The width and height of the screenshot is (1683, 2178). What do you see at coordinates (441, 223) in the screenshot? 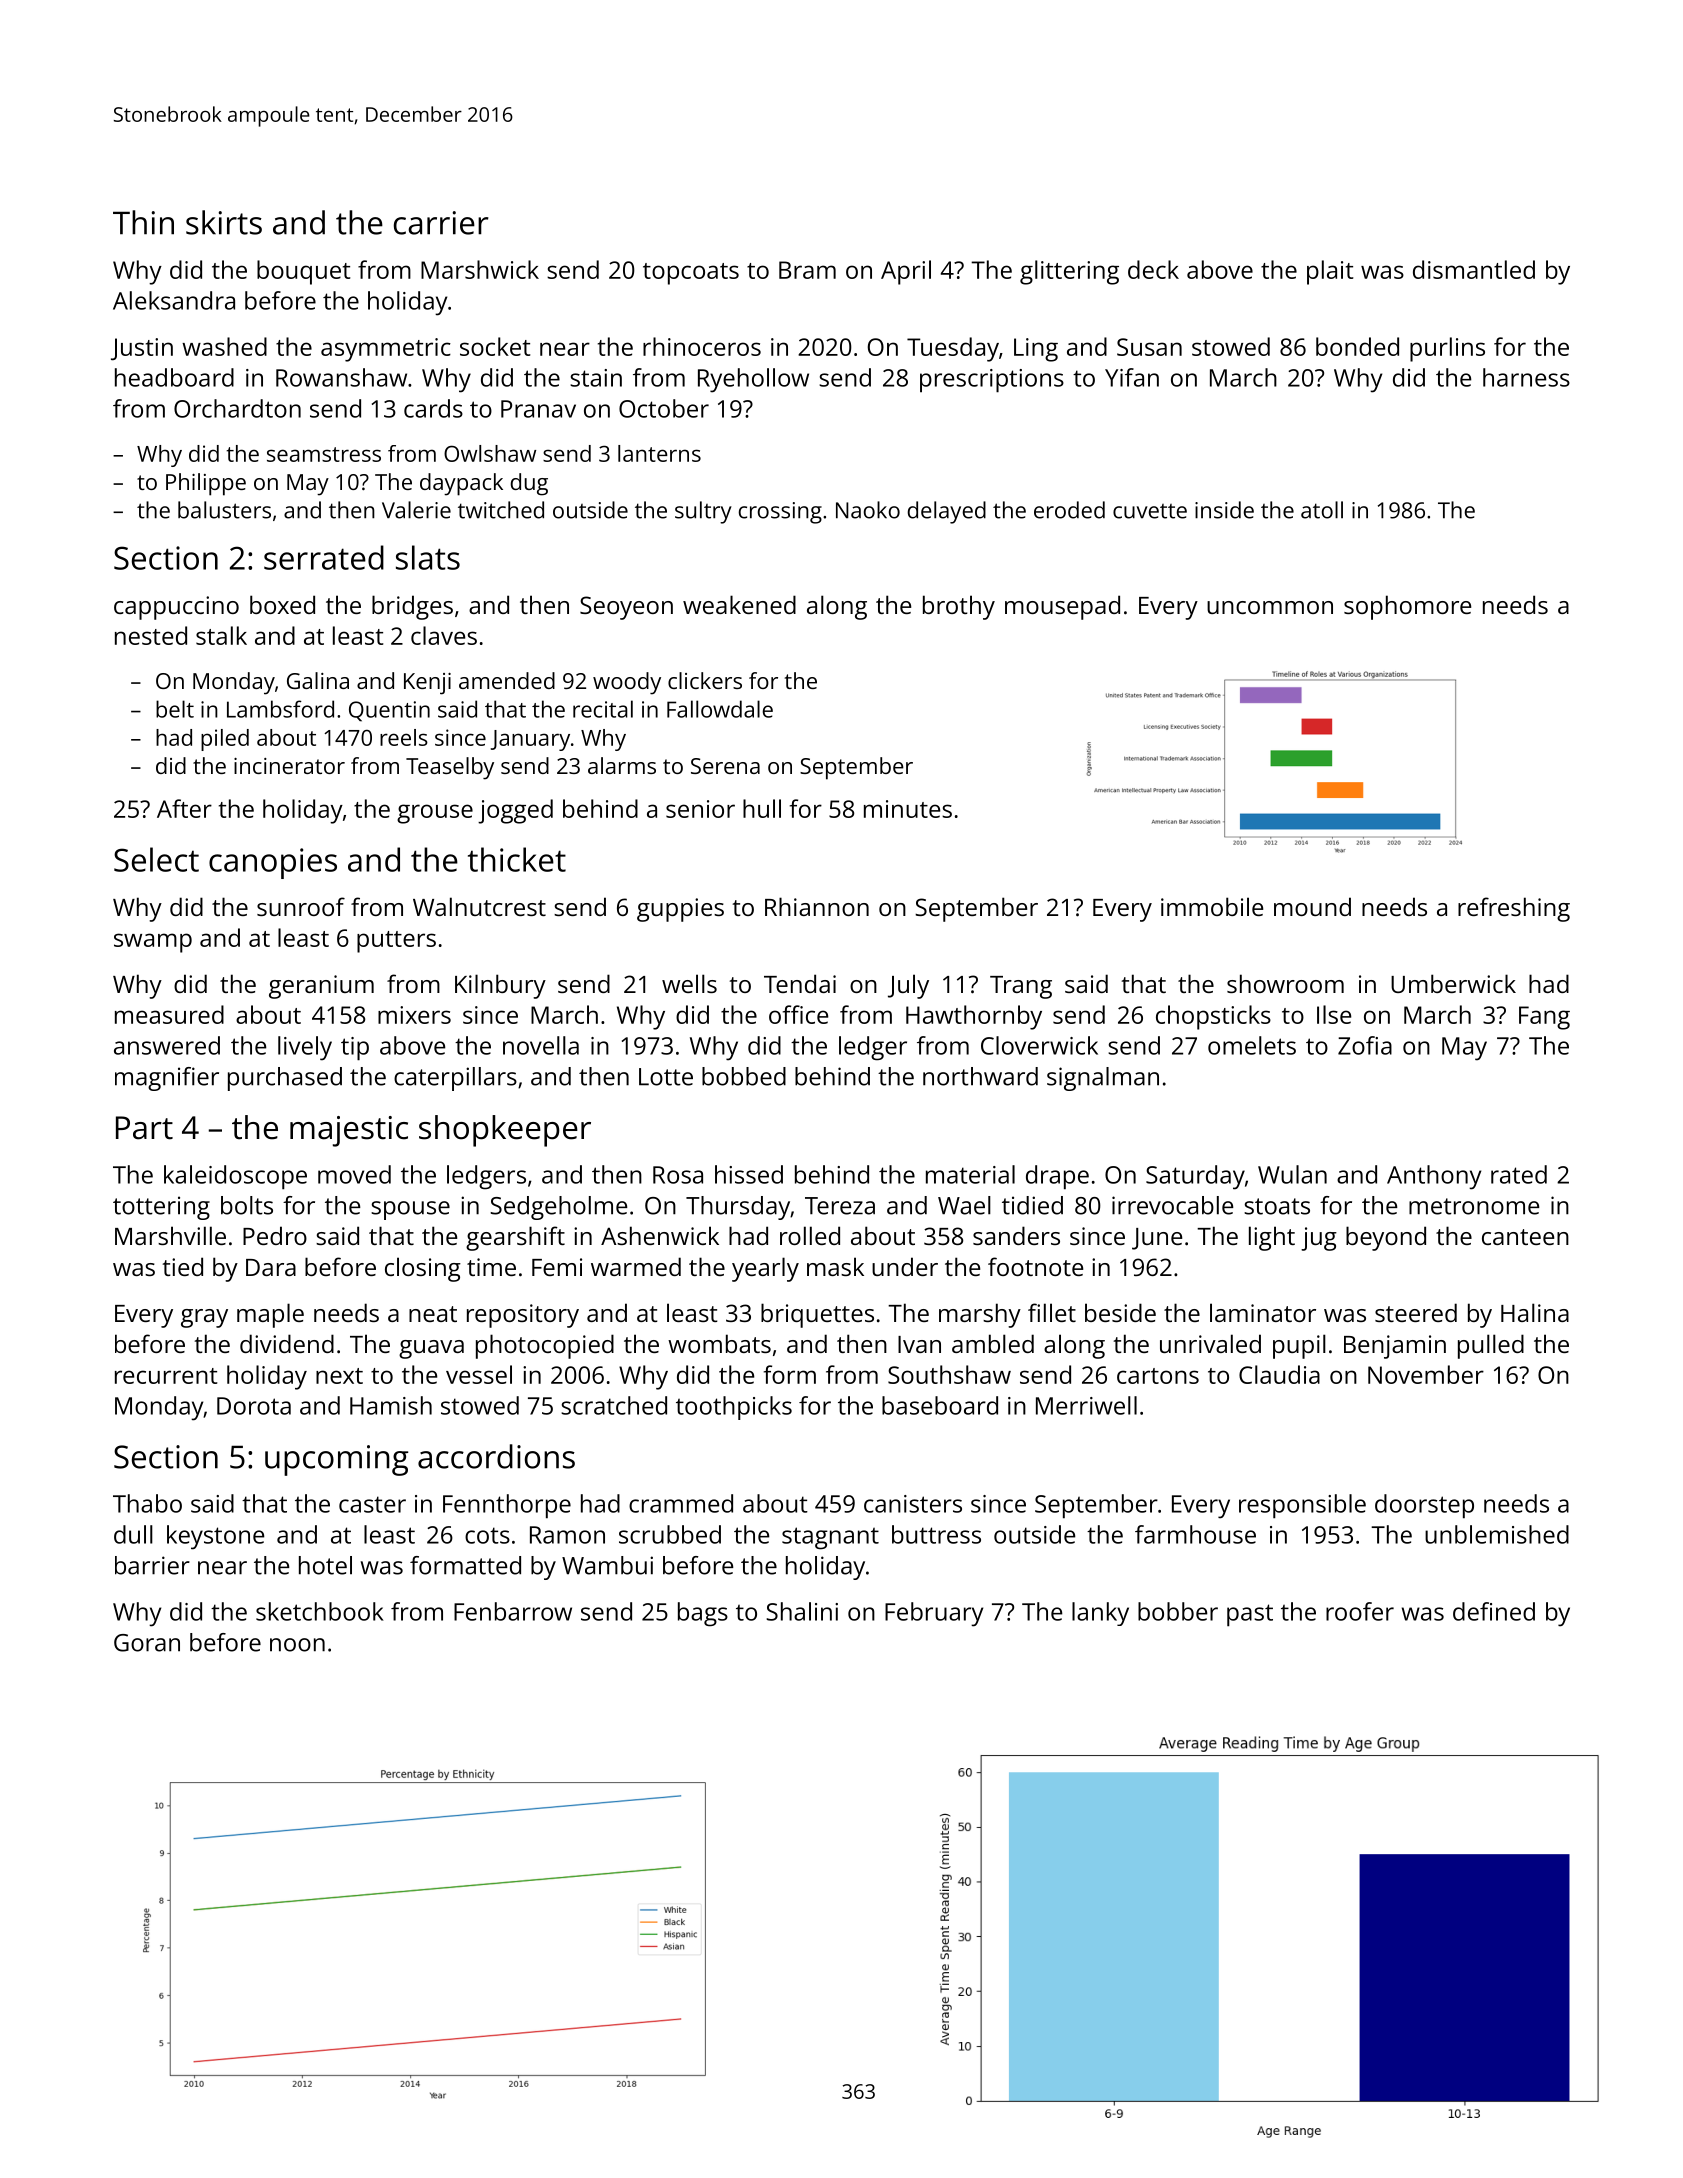
I see `carrier` at bounding box center [441, 223].
